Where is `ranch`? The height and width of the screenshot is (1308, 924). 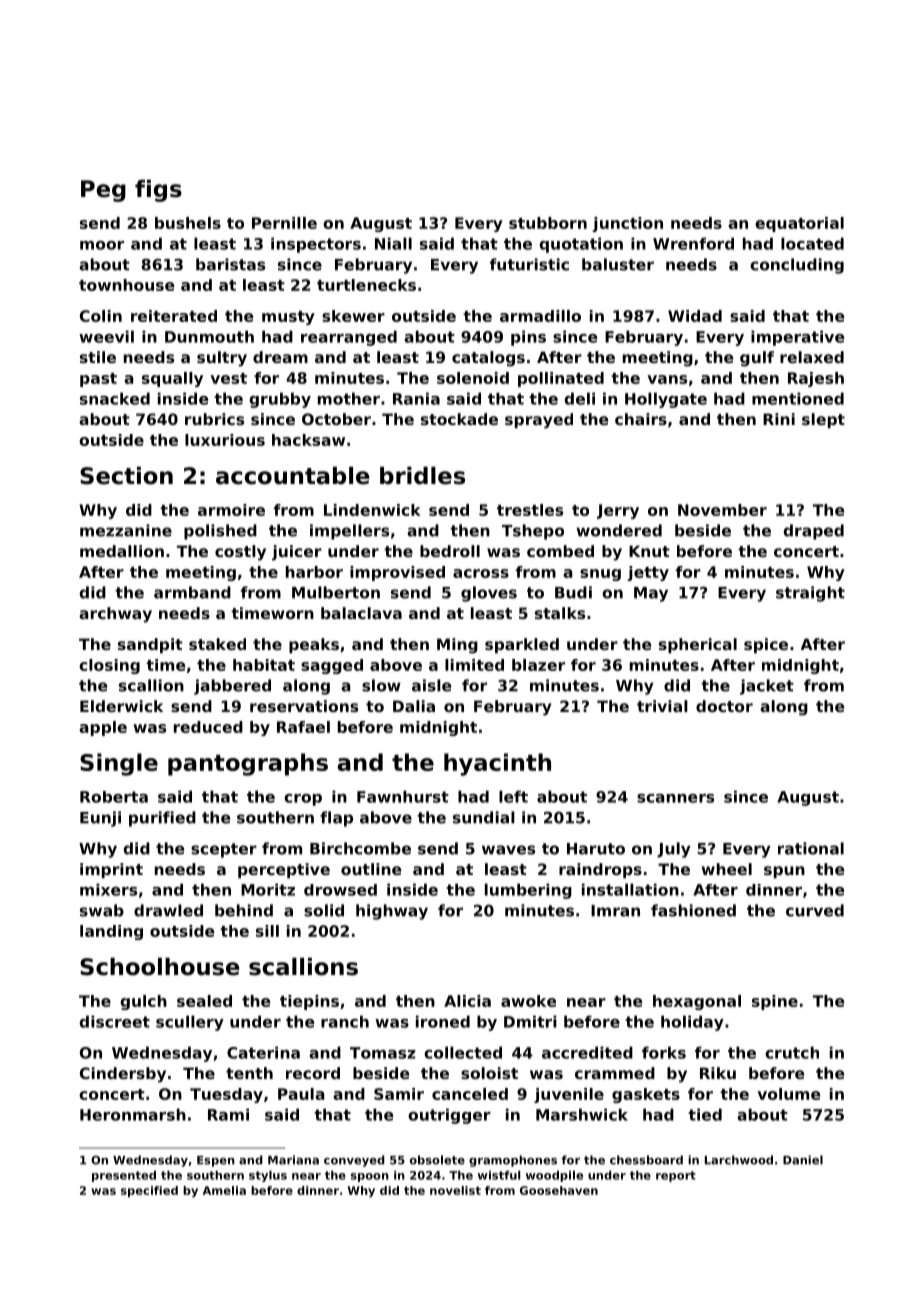
ranch is located at coordinates (345, 1021).
